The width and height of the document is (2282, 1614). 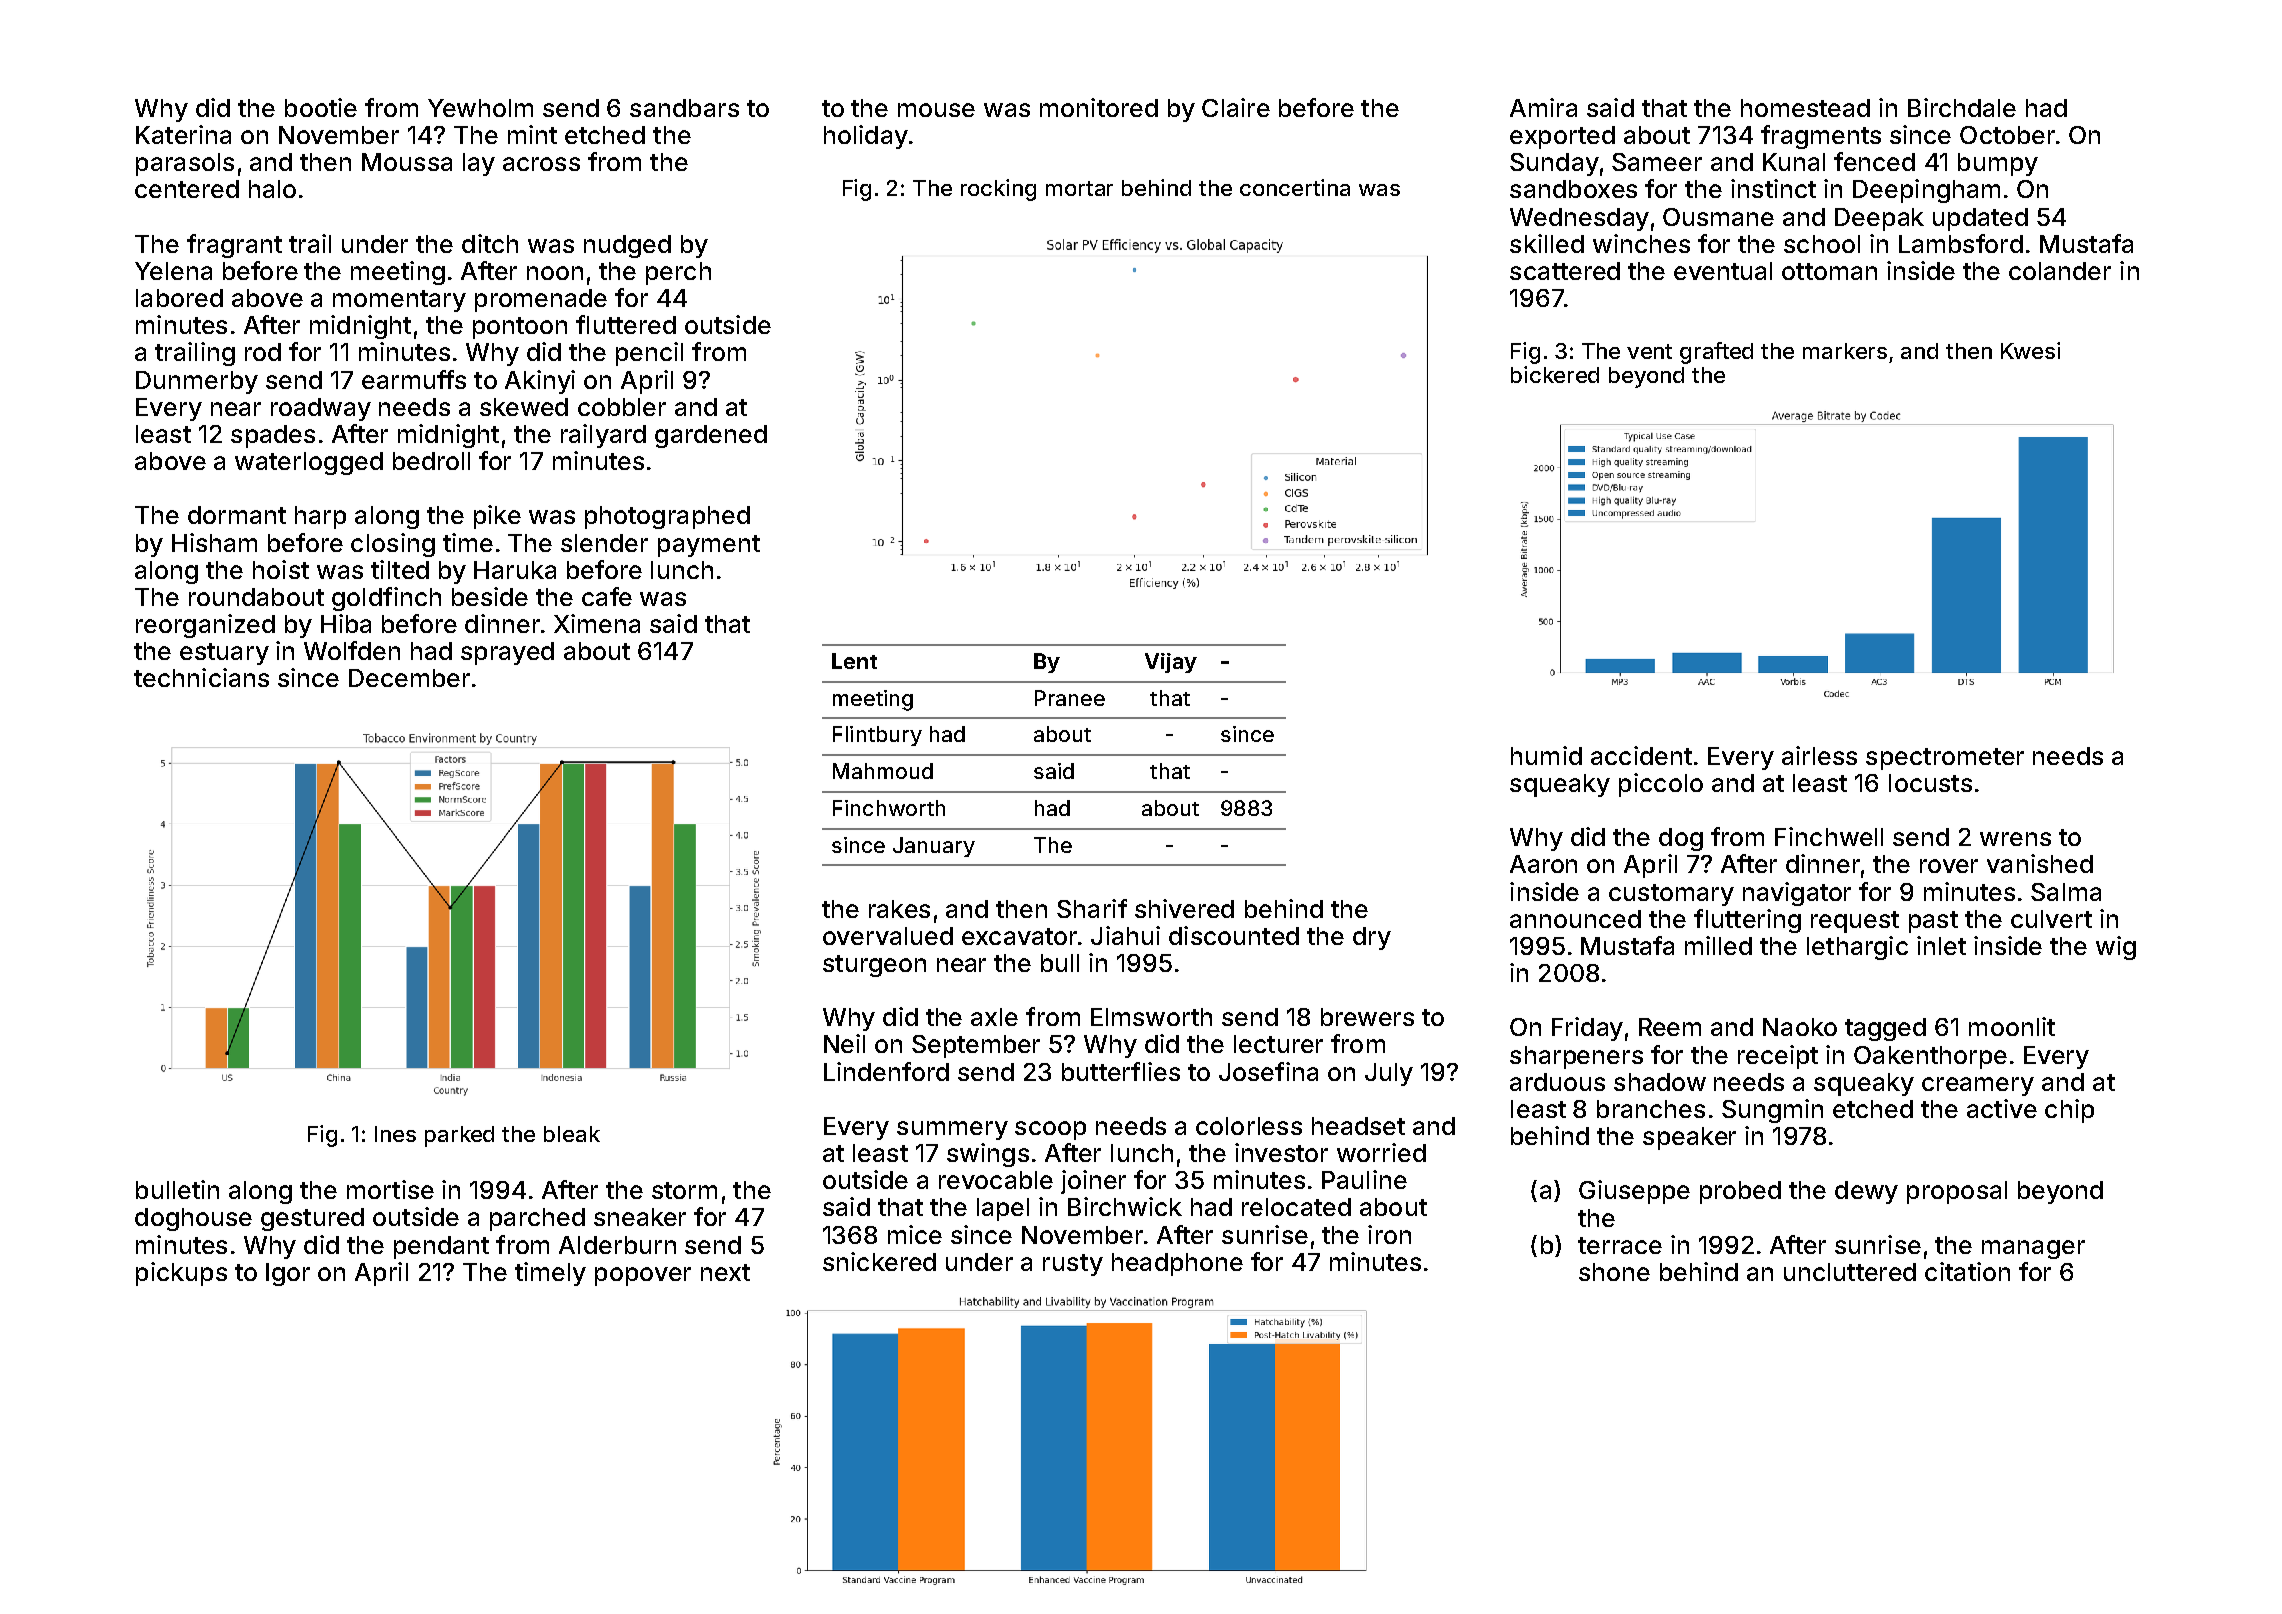 What do you see at coordinates (883, 771) in the document?
I see `Mahmoud` at bounding box center [883, 771].
